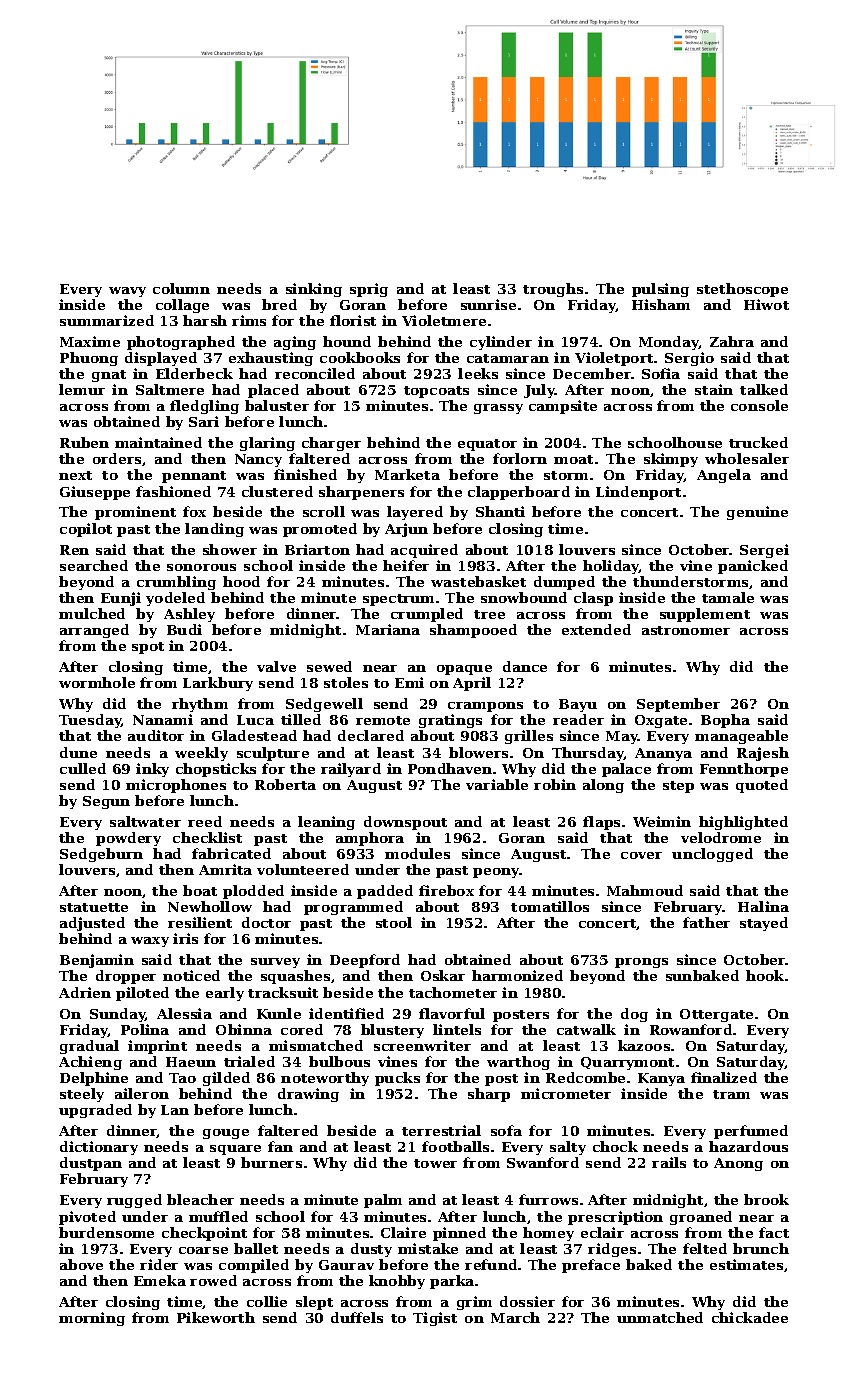 This screenshot has height=1400, width=849. Describe the element at coordinates (751, 1132) in the screenshot. I see `perfumed` at that location.
